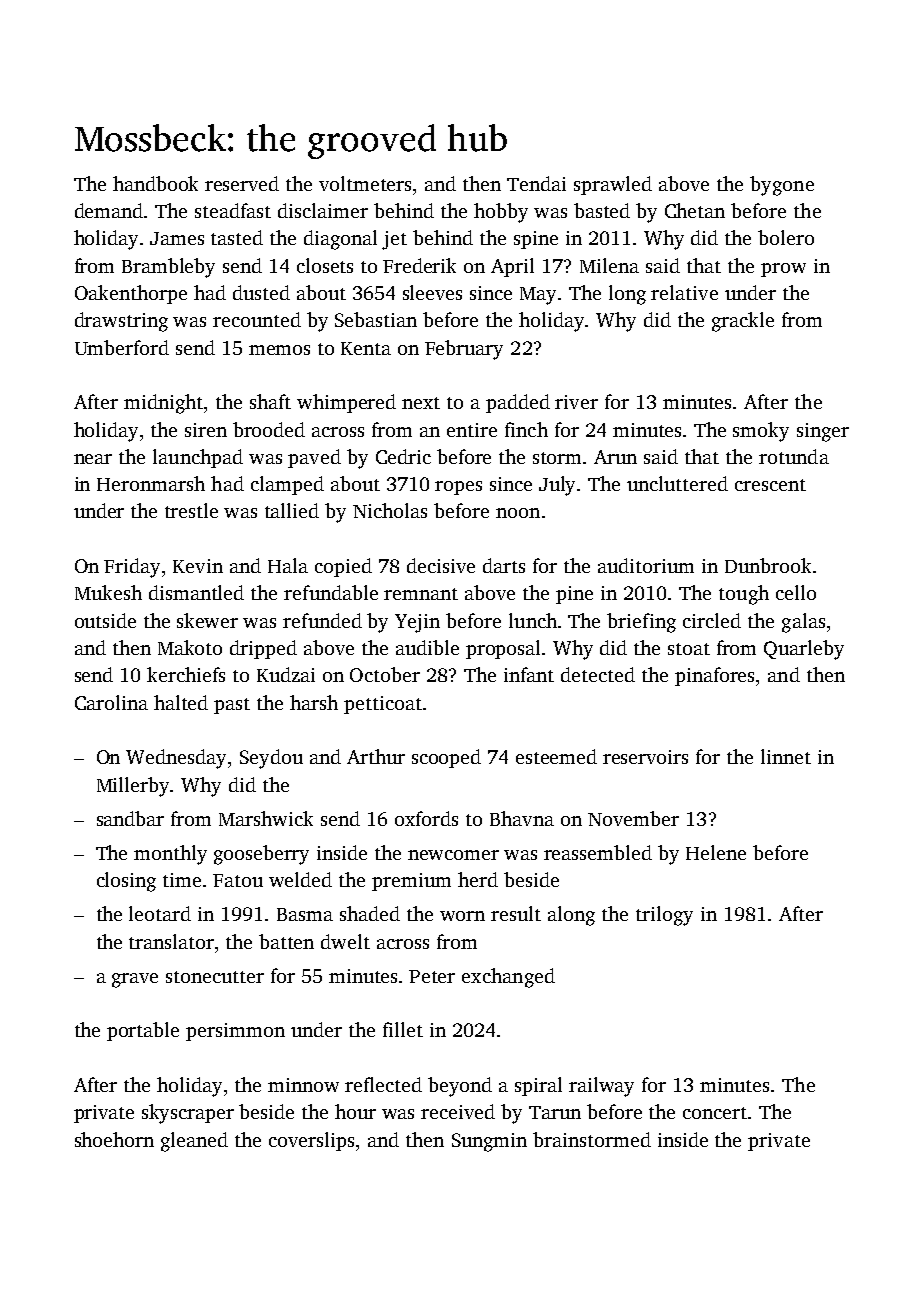 This screenshot has width=924, height=1314. Describe the element at coordinates (516, 913) in the screenshot. I see `result` at that location.
